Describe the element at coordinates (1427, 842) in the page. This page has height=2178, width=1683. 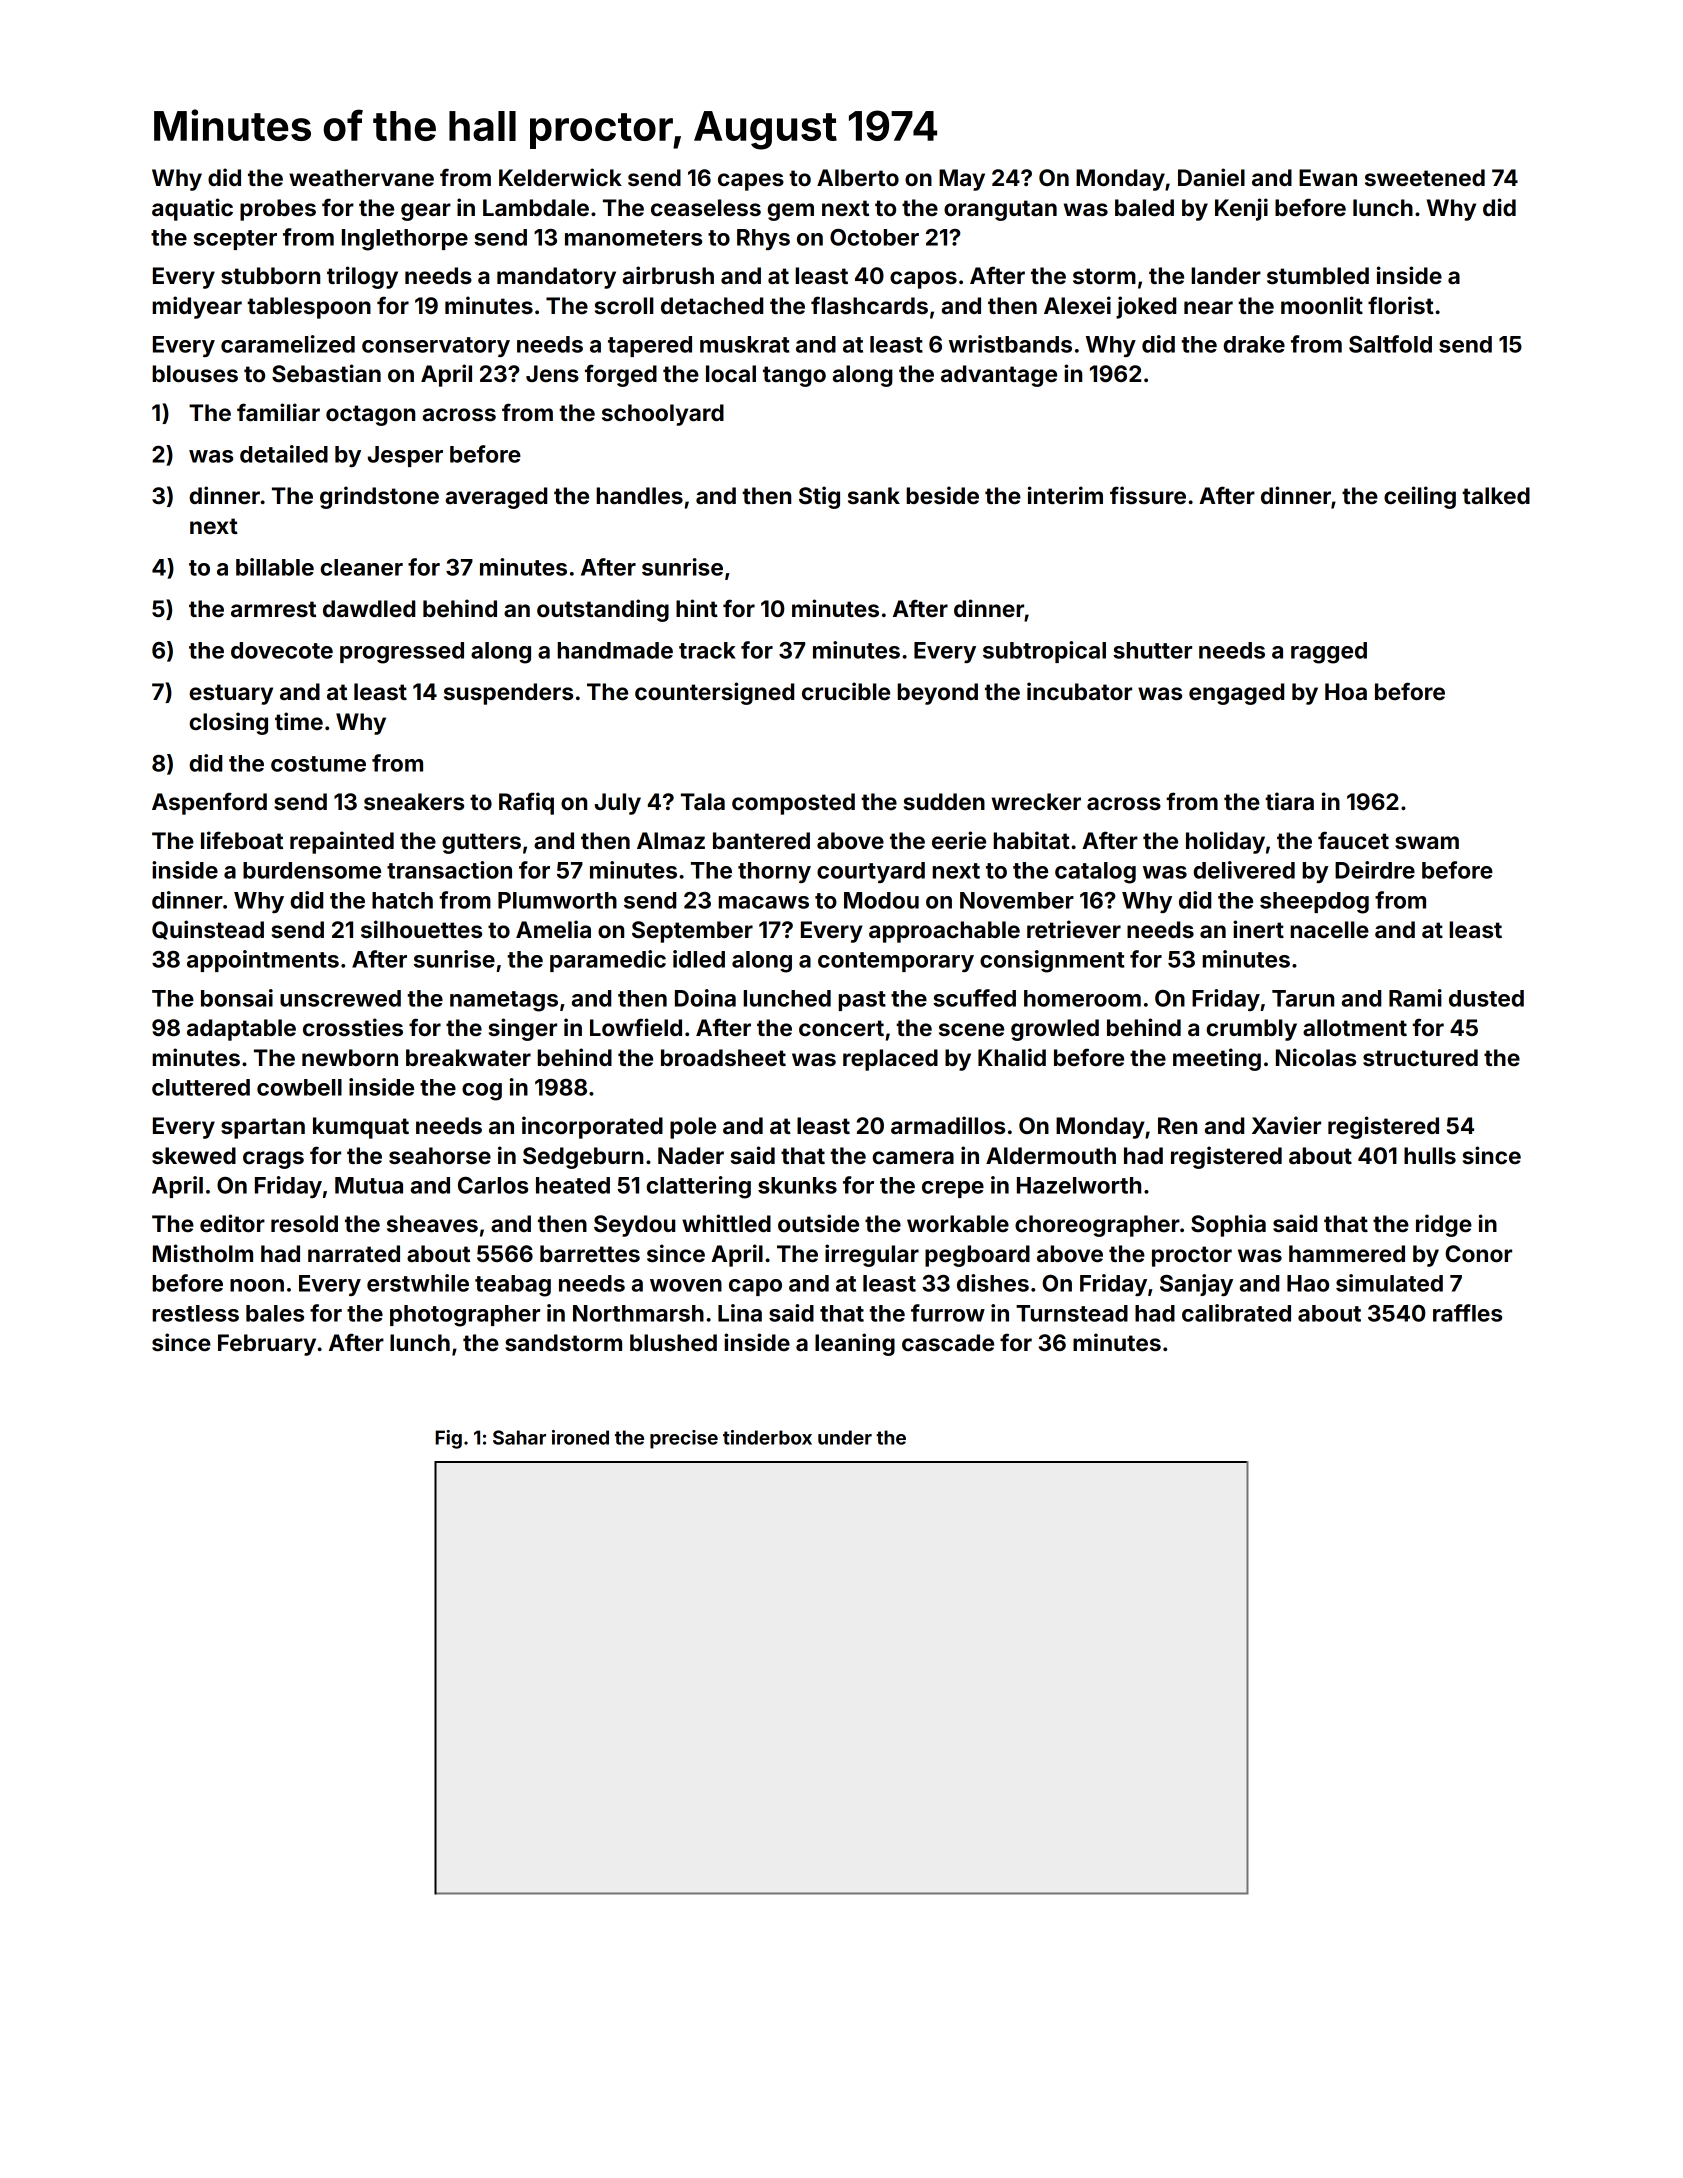
I see `swam` at that location.
